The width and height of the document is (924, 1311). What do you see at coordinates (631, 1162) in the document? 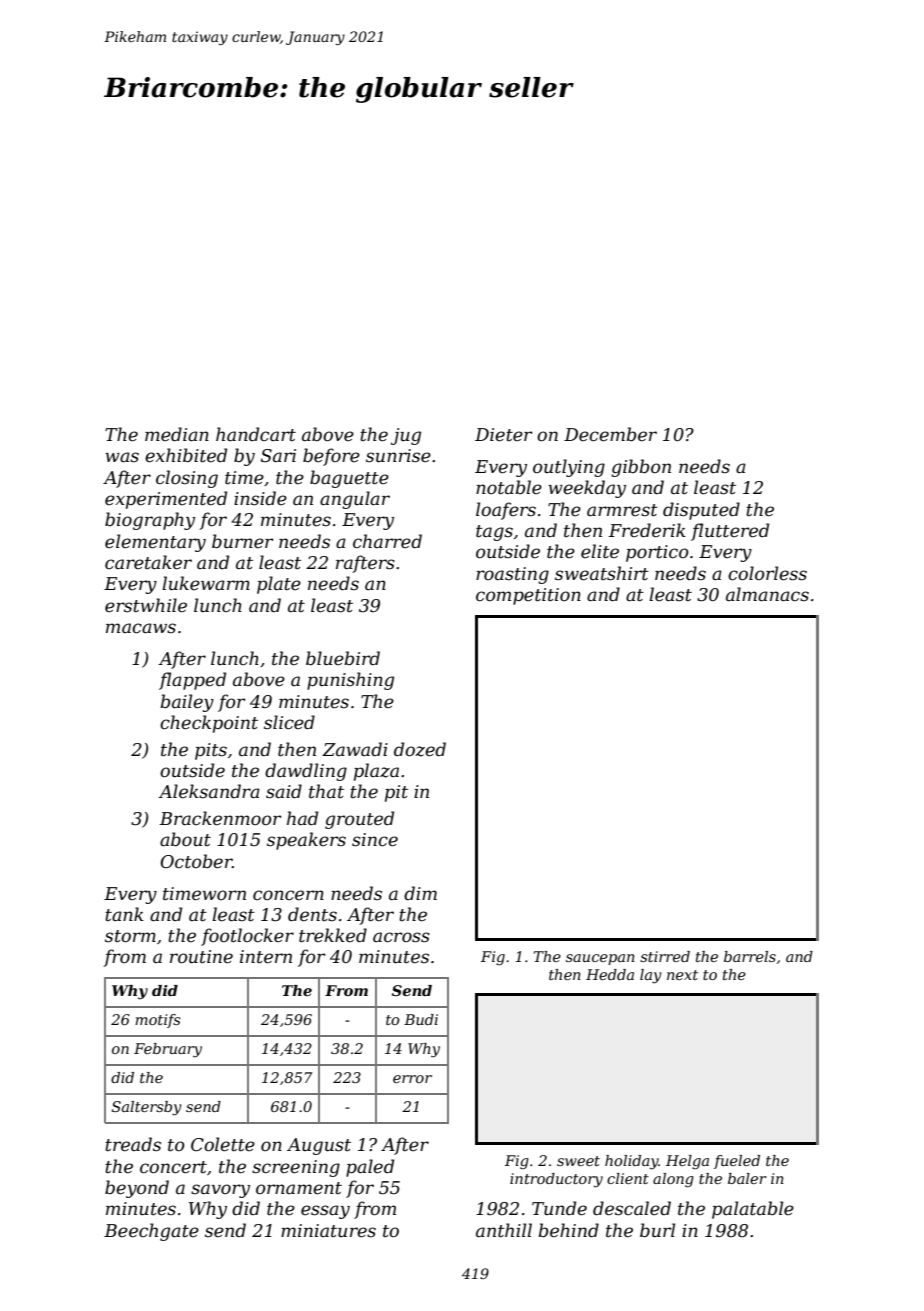
I see `holiday` at bounding box center [631, 1162].
